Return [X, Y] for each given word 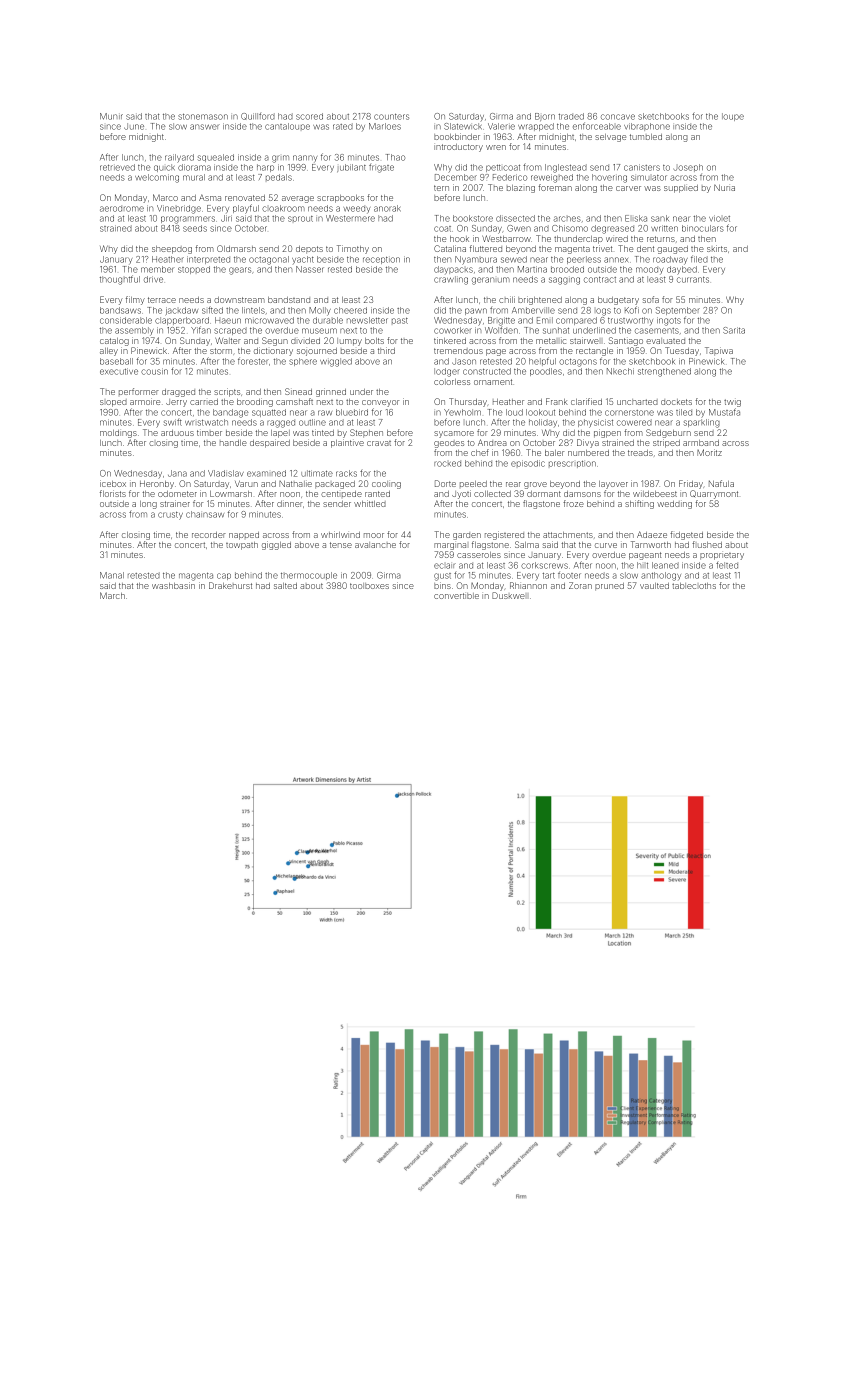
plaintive [347, 443]
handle [233, 443]
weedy [357, 209]
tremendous [458, 351]
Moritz [709, 452]
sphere [303, 362]
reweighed [552, 178]
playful [246, 209]
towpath [242, 546]
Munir [111, 116]
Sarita [734, 330]
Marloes [385, 126]
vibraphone [647, 127]
